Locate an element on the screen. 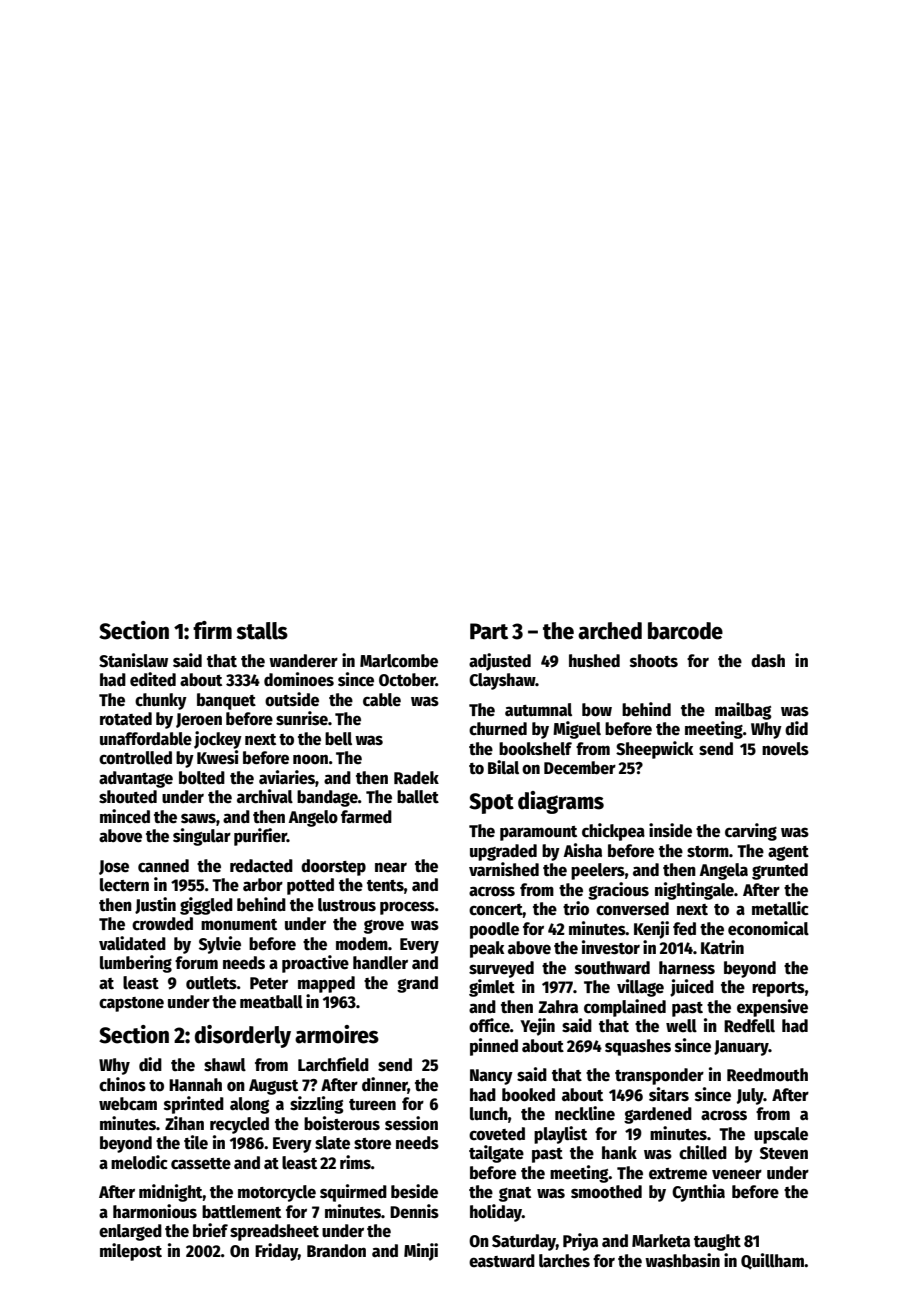 The width and height of the screenshot is (908, 1316). potted is located at coordinates (310, 886).
